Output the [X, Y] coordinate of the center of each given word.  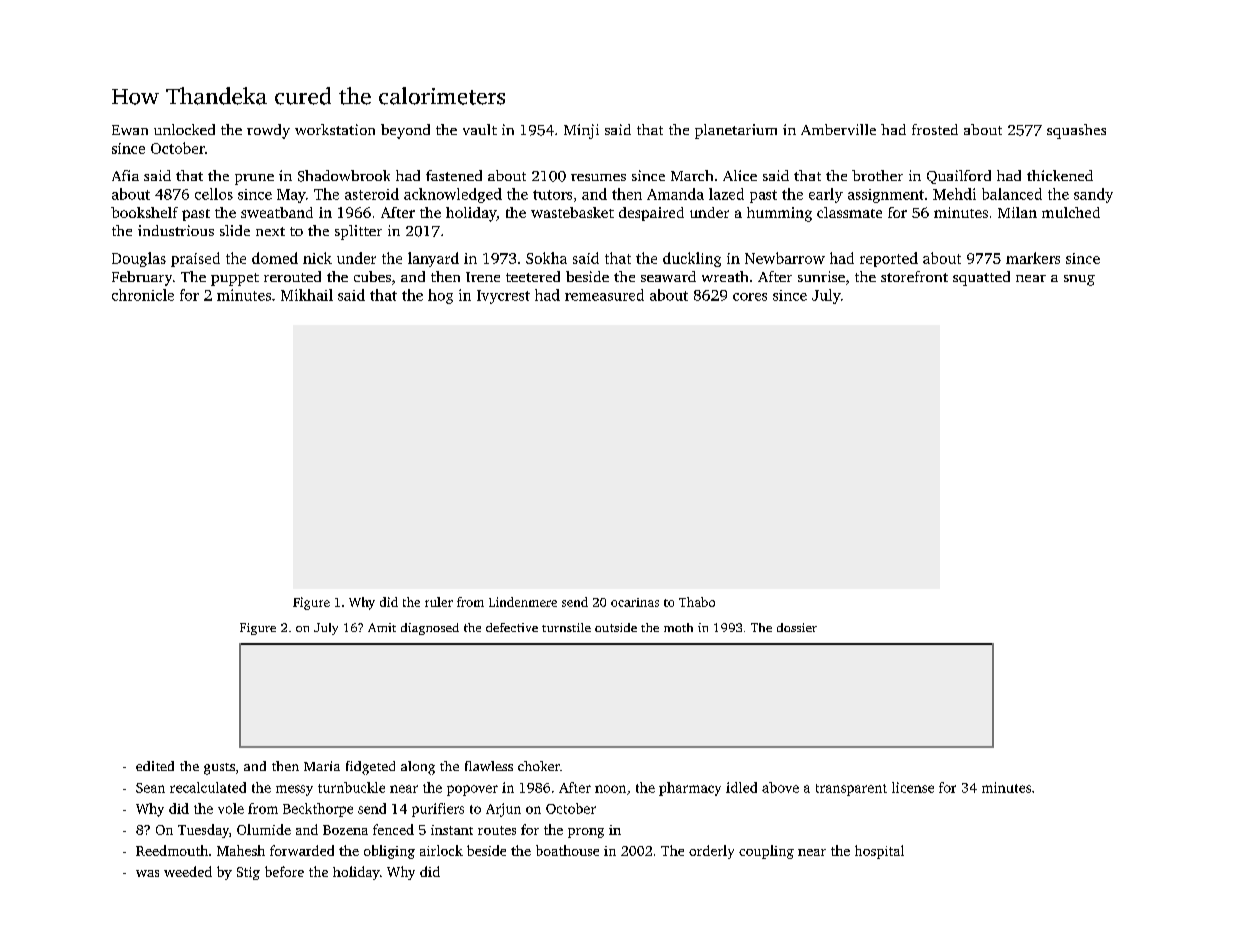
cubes [372, 276]
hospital [879, 852]
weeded [188, 871]
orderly [711, 852]
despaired [651, 214]
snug [1079, 280]
